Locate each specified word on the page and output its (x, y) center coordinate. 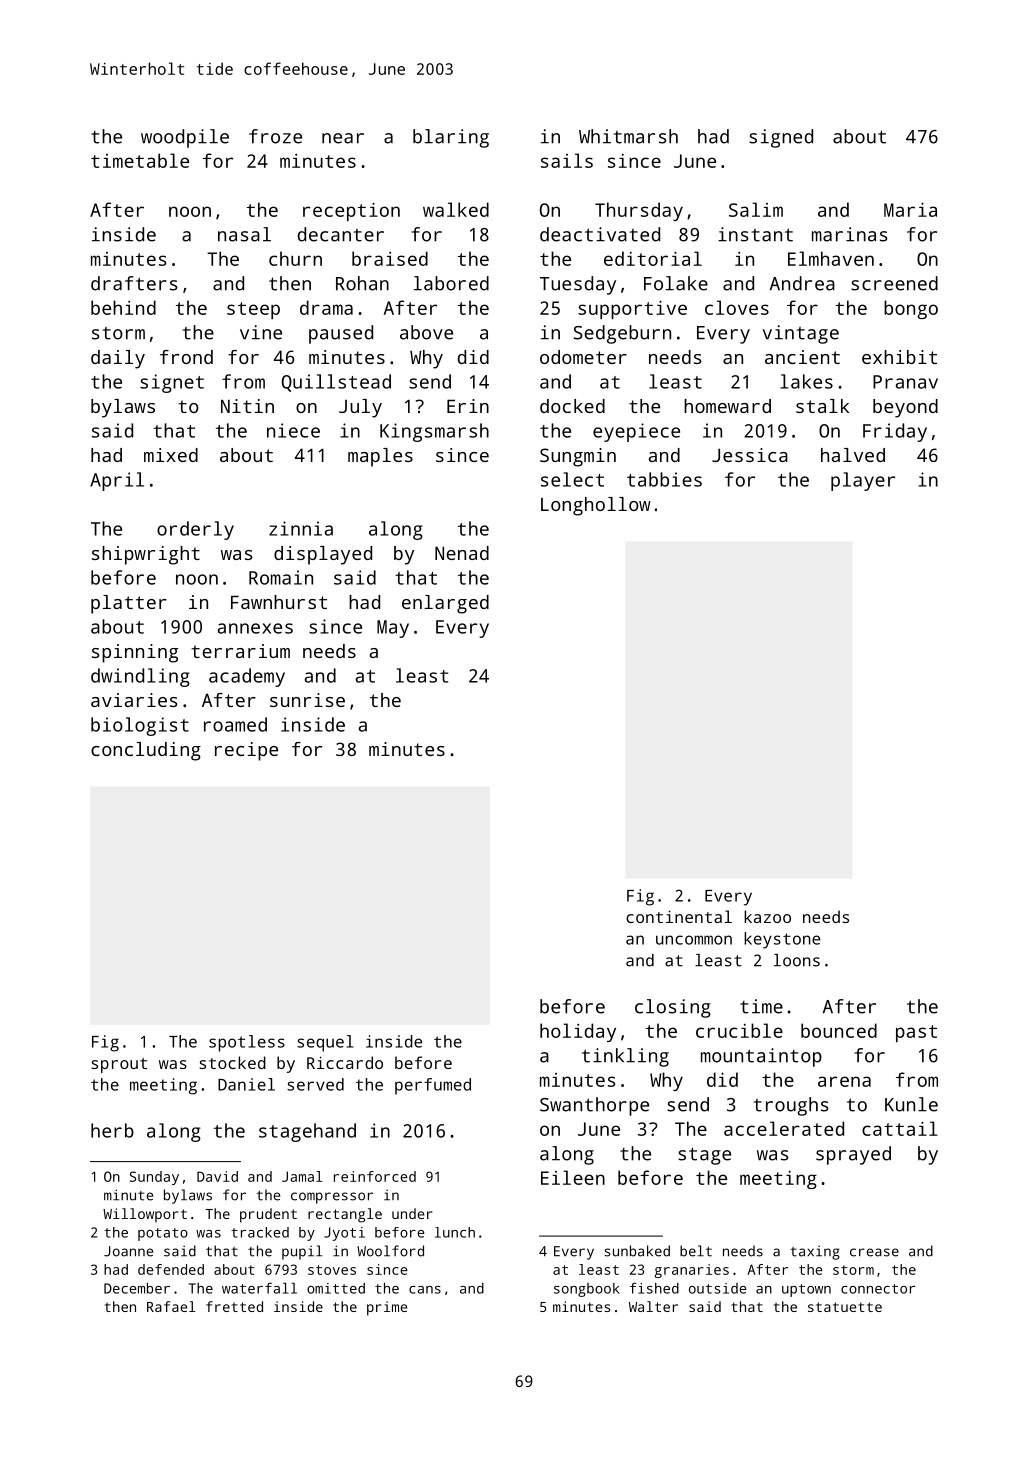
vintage (800, 334)
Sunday (154, 1178)
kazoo (767, 916)
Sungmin (578, 457)
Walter (653, 1306)
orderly (195, 530)
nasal (244, 234)
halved (853, 455)
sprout (119, 1065)
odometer (583, 357)
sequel (325, 1043)
